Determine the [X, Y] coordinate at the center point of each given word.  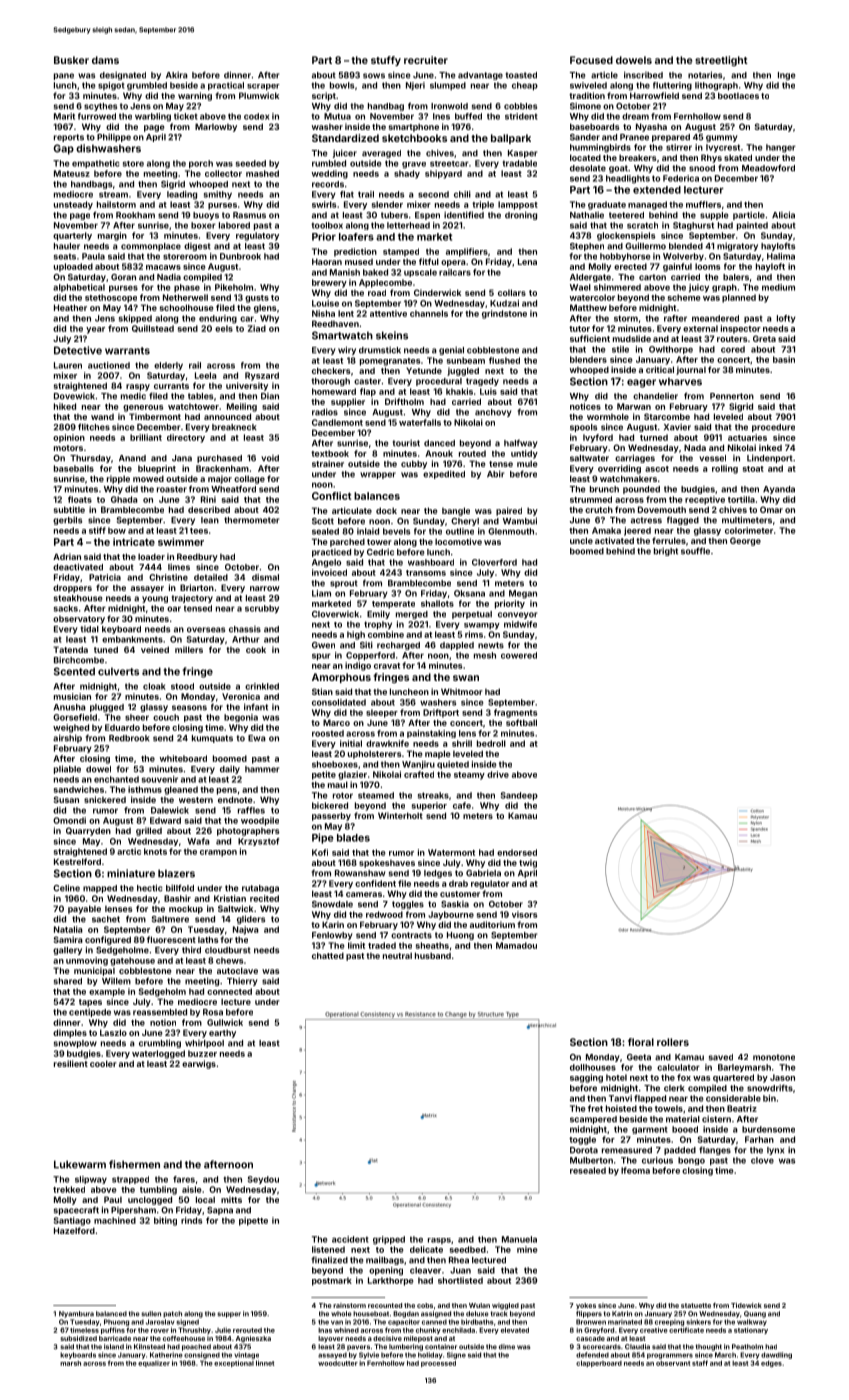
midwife [520, 624]
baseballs [74, 468]
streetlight [721, 61]
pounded [641, 490]
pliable [67, 769]
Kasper [522, 154]
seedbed [467, 1249]
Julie [223, 1330]
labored [234, 225]
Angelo [326, 563]
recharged [398, 646]
